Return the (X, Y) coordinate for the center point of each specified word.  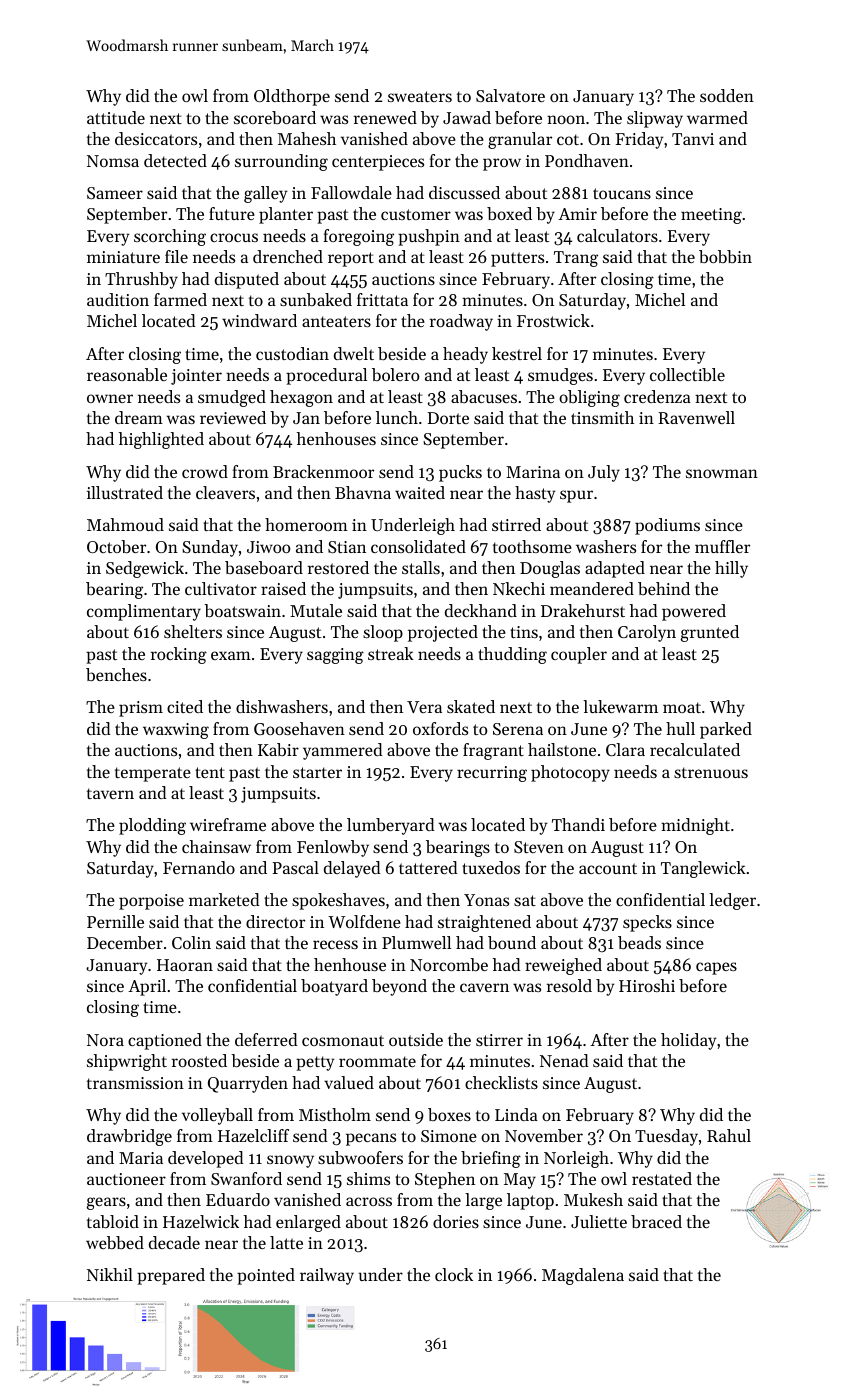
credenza (657, 396)
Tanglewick (703, 869)
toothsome (532, 546)
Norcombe (449, 964)
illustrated (125, 492)
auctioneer (126, 1179)
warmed (717, 117)
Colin (191, 942)
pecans (371, 1139)
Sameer (115, 193)
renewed (385, 117)
